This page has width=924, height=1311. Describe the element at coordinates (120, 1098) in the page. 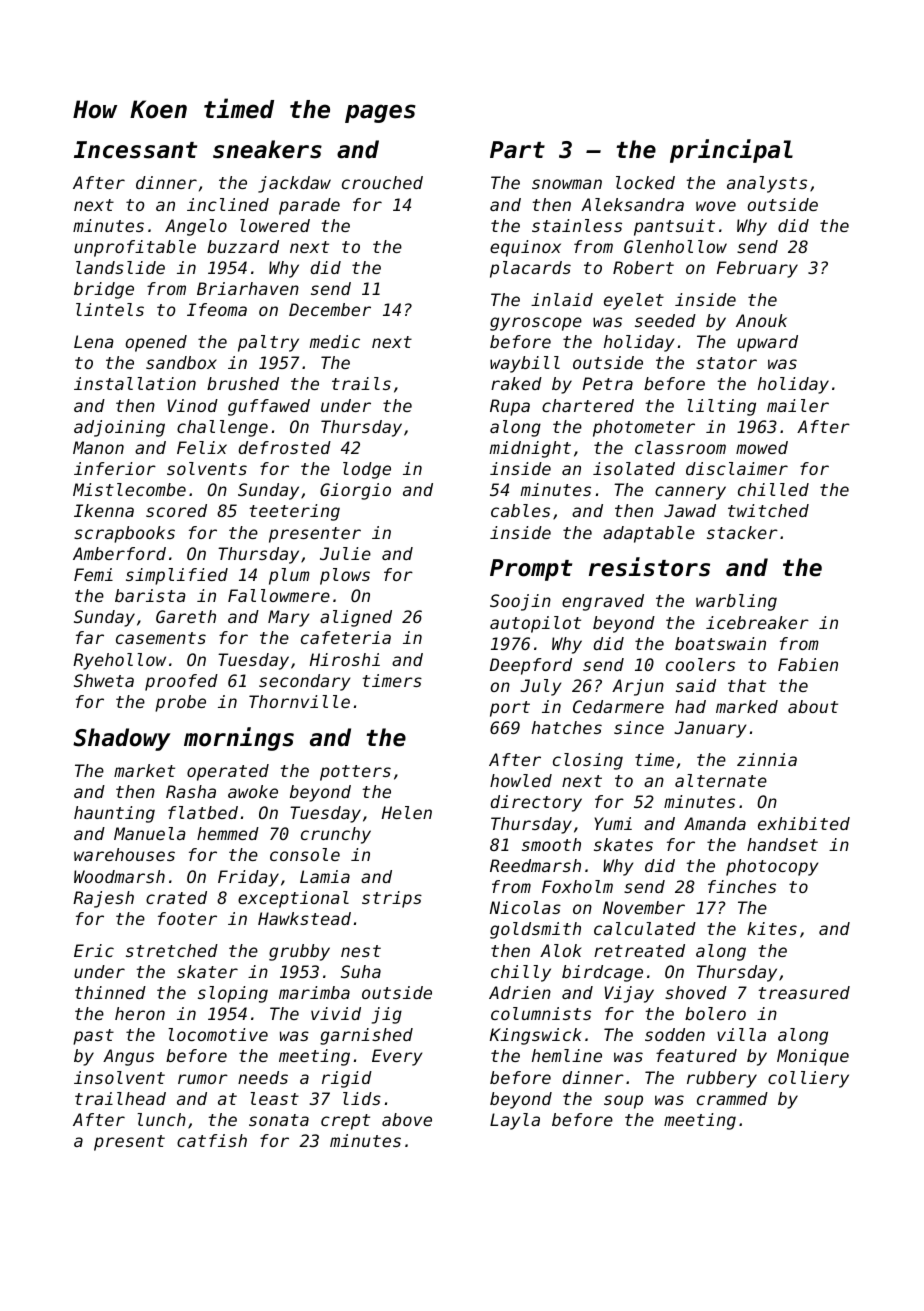

I see `trailhead` at that location.
